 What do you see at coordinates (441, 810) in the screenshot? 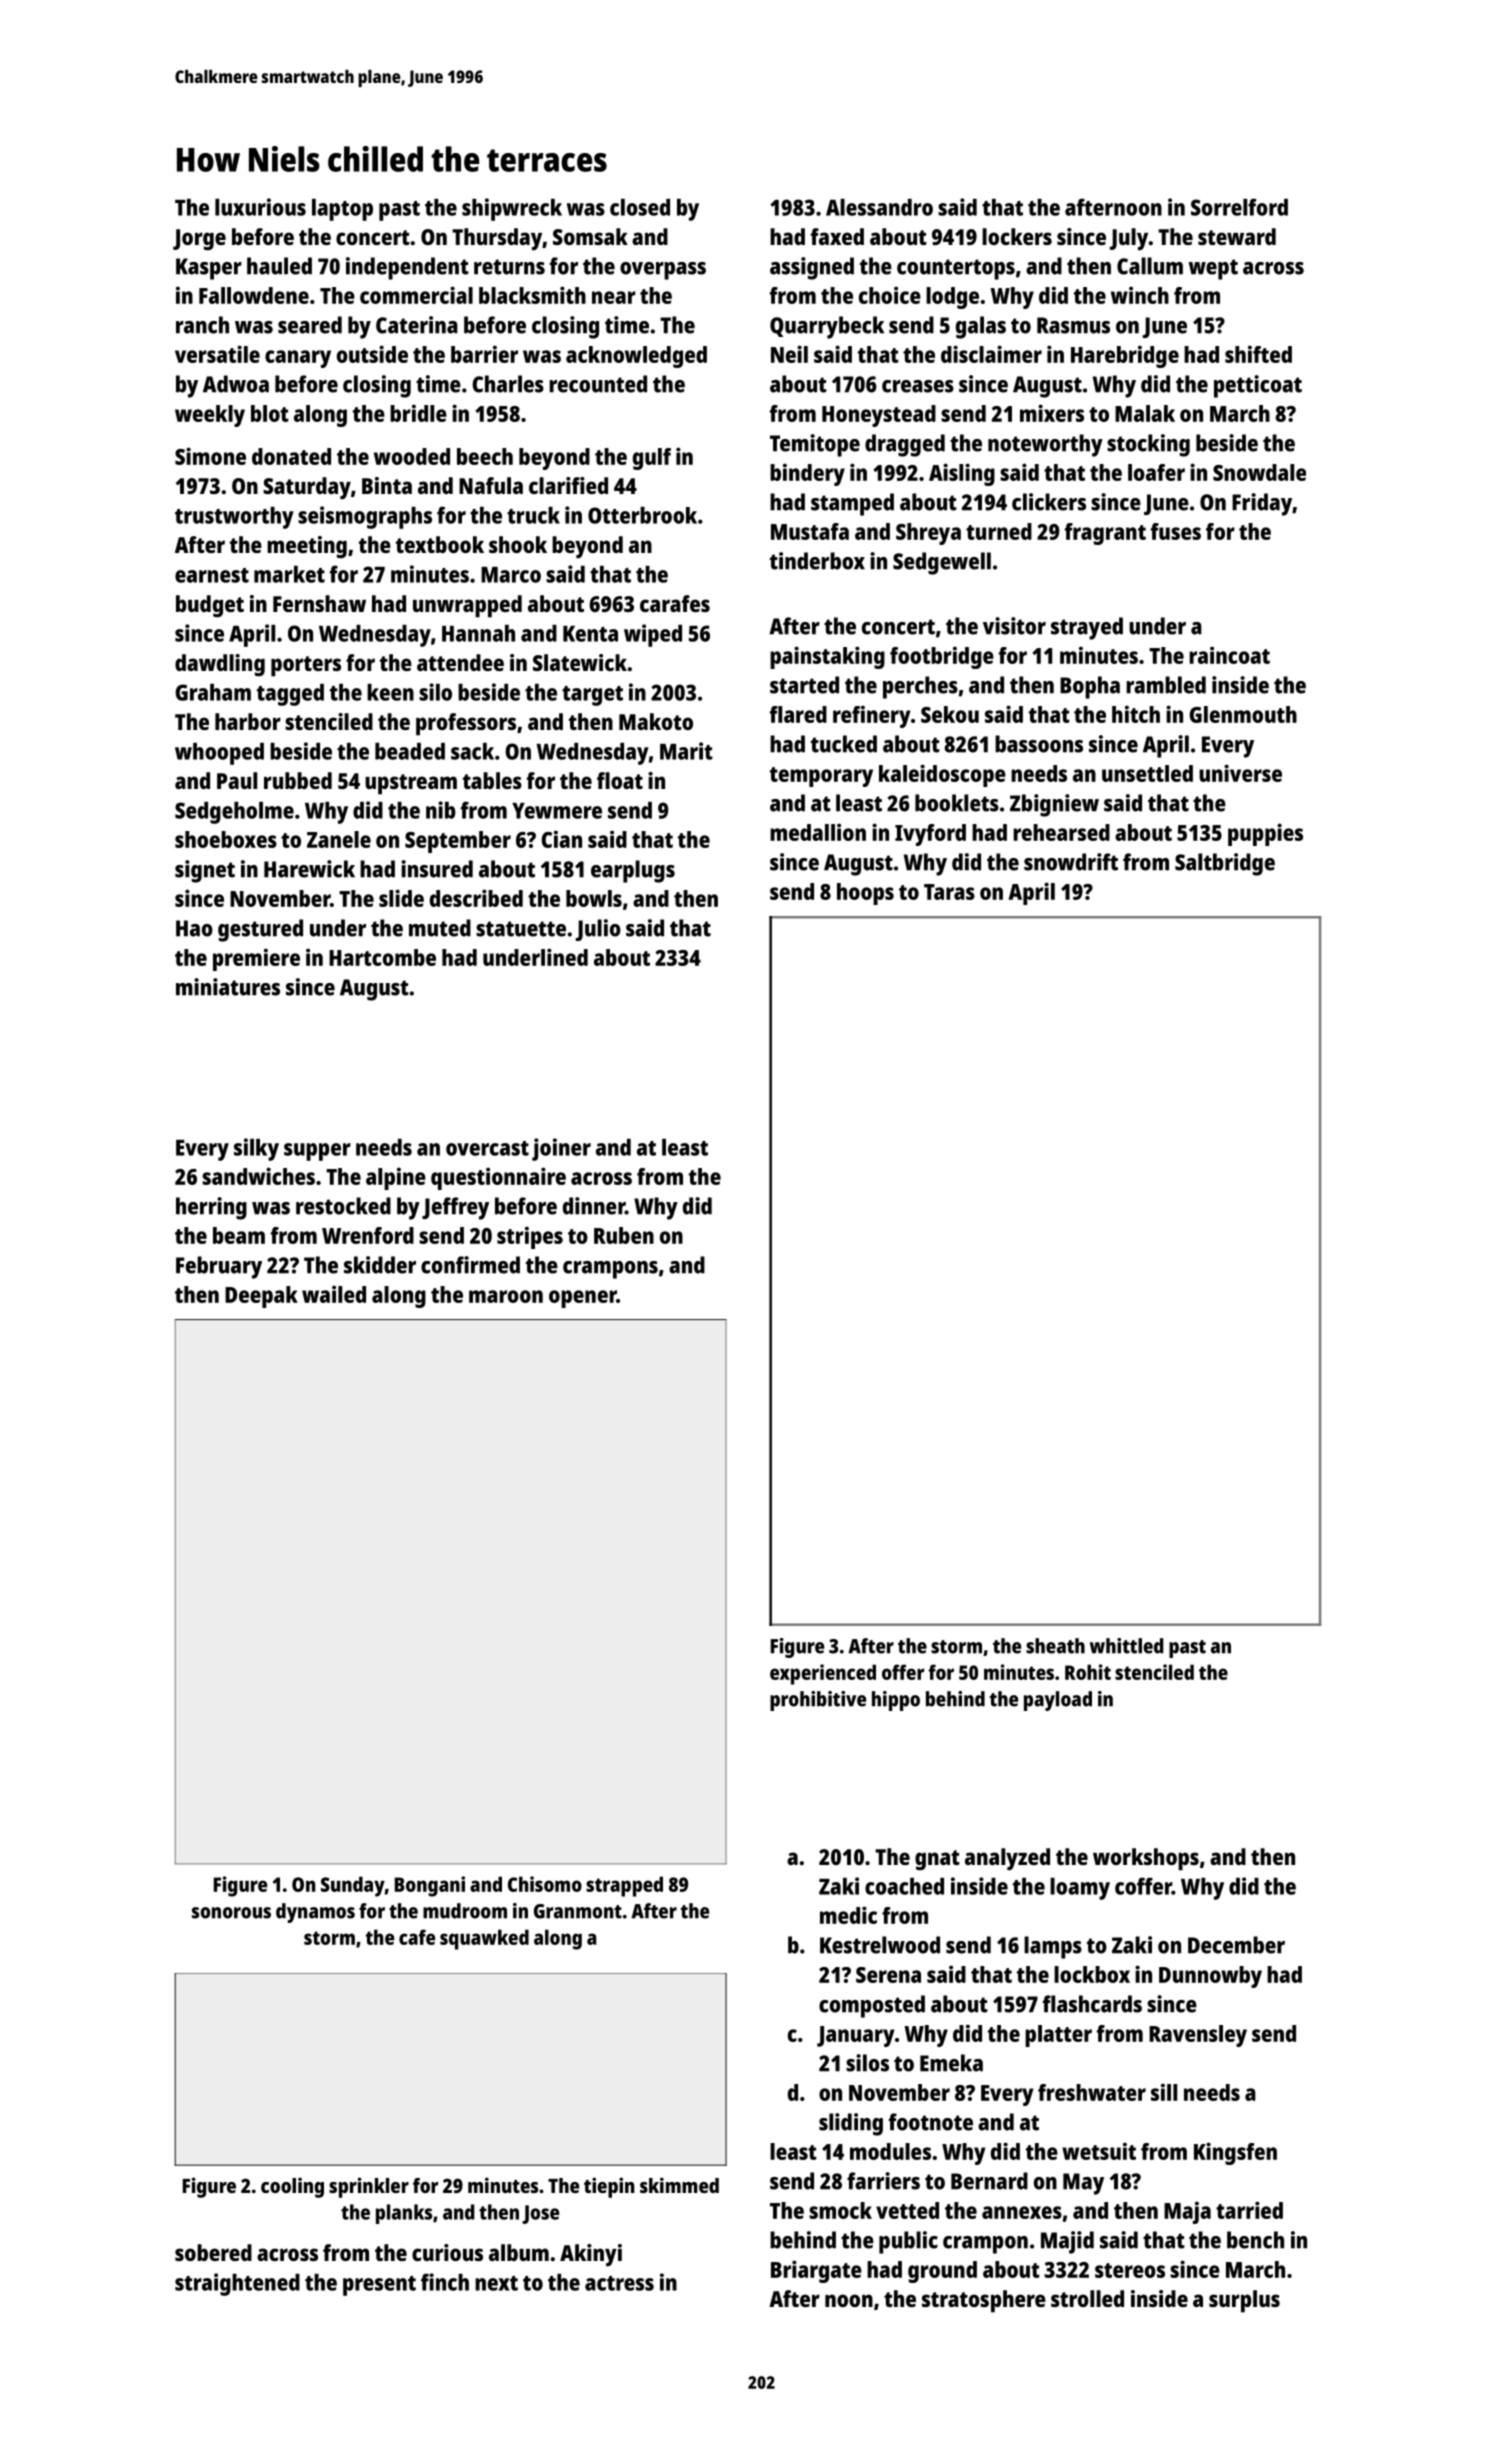
I see `nib` at bounding box center [441, 810].
